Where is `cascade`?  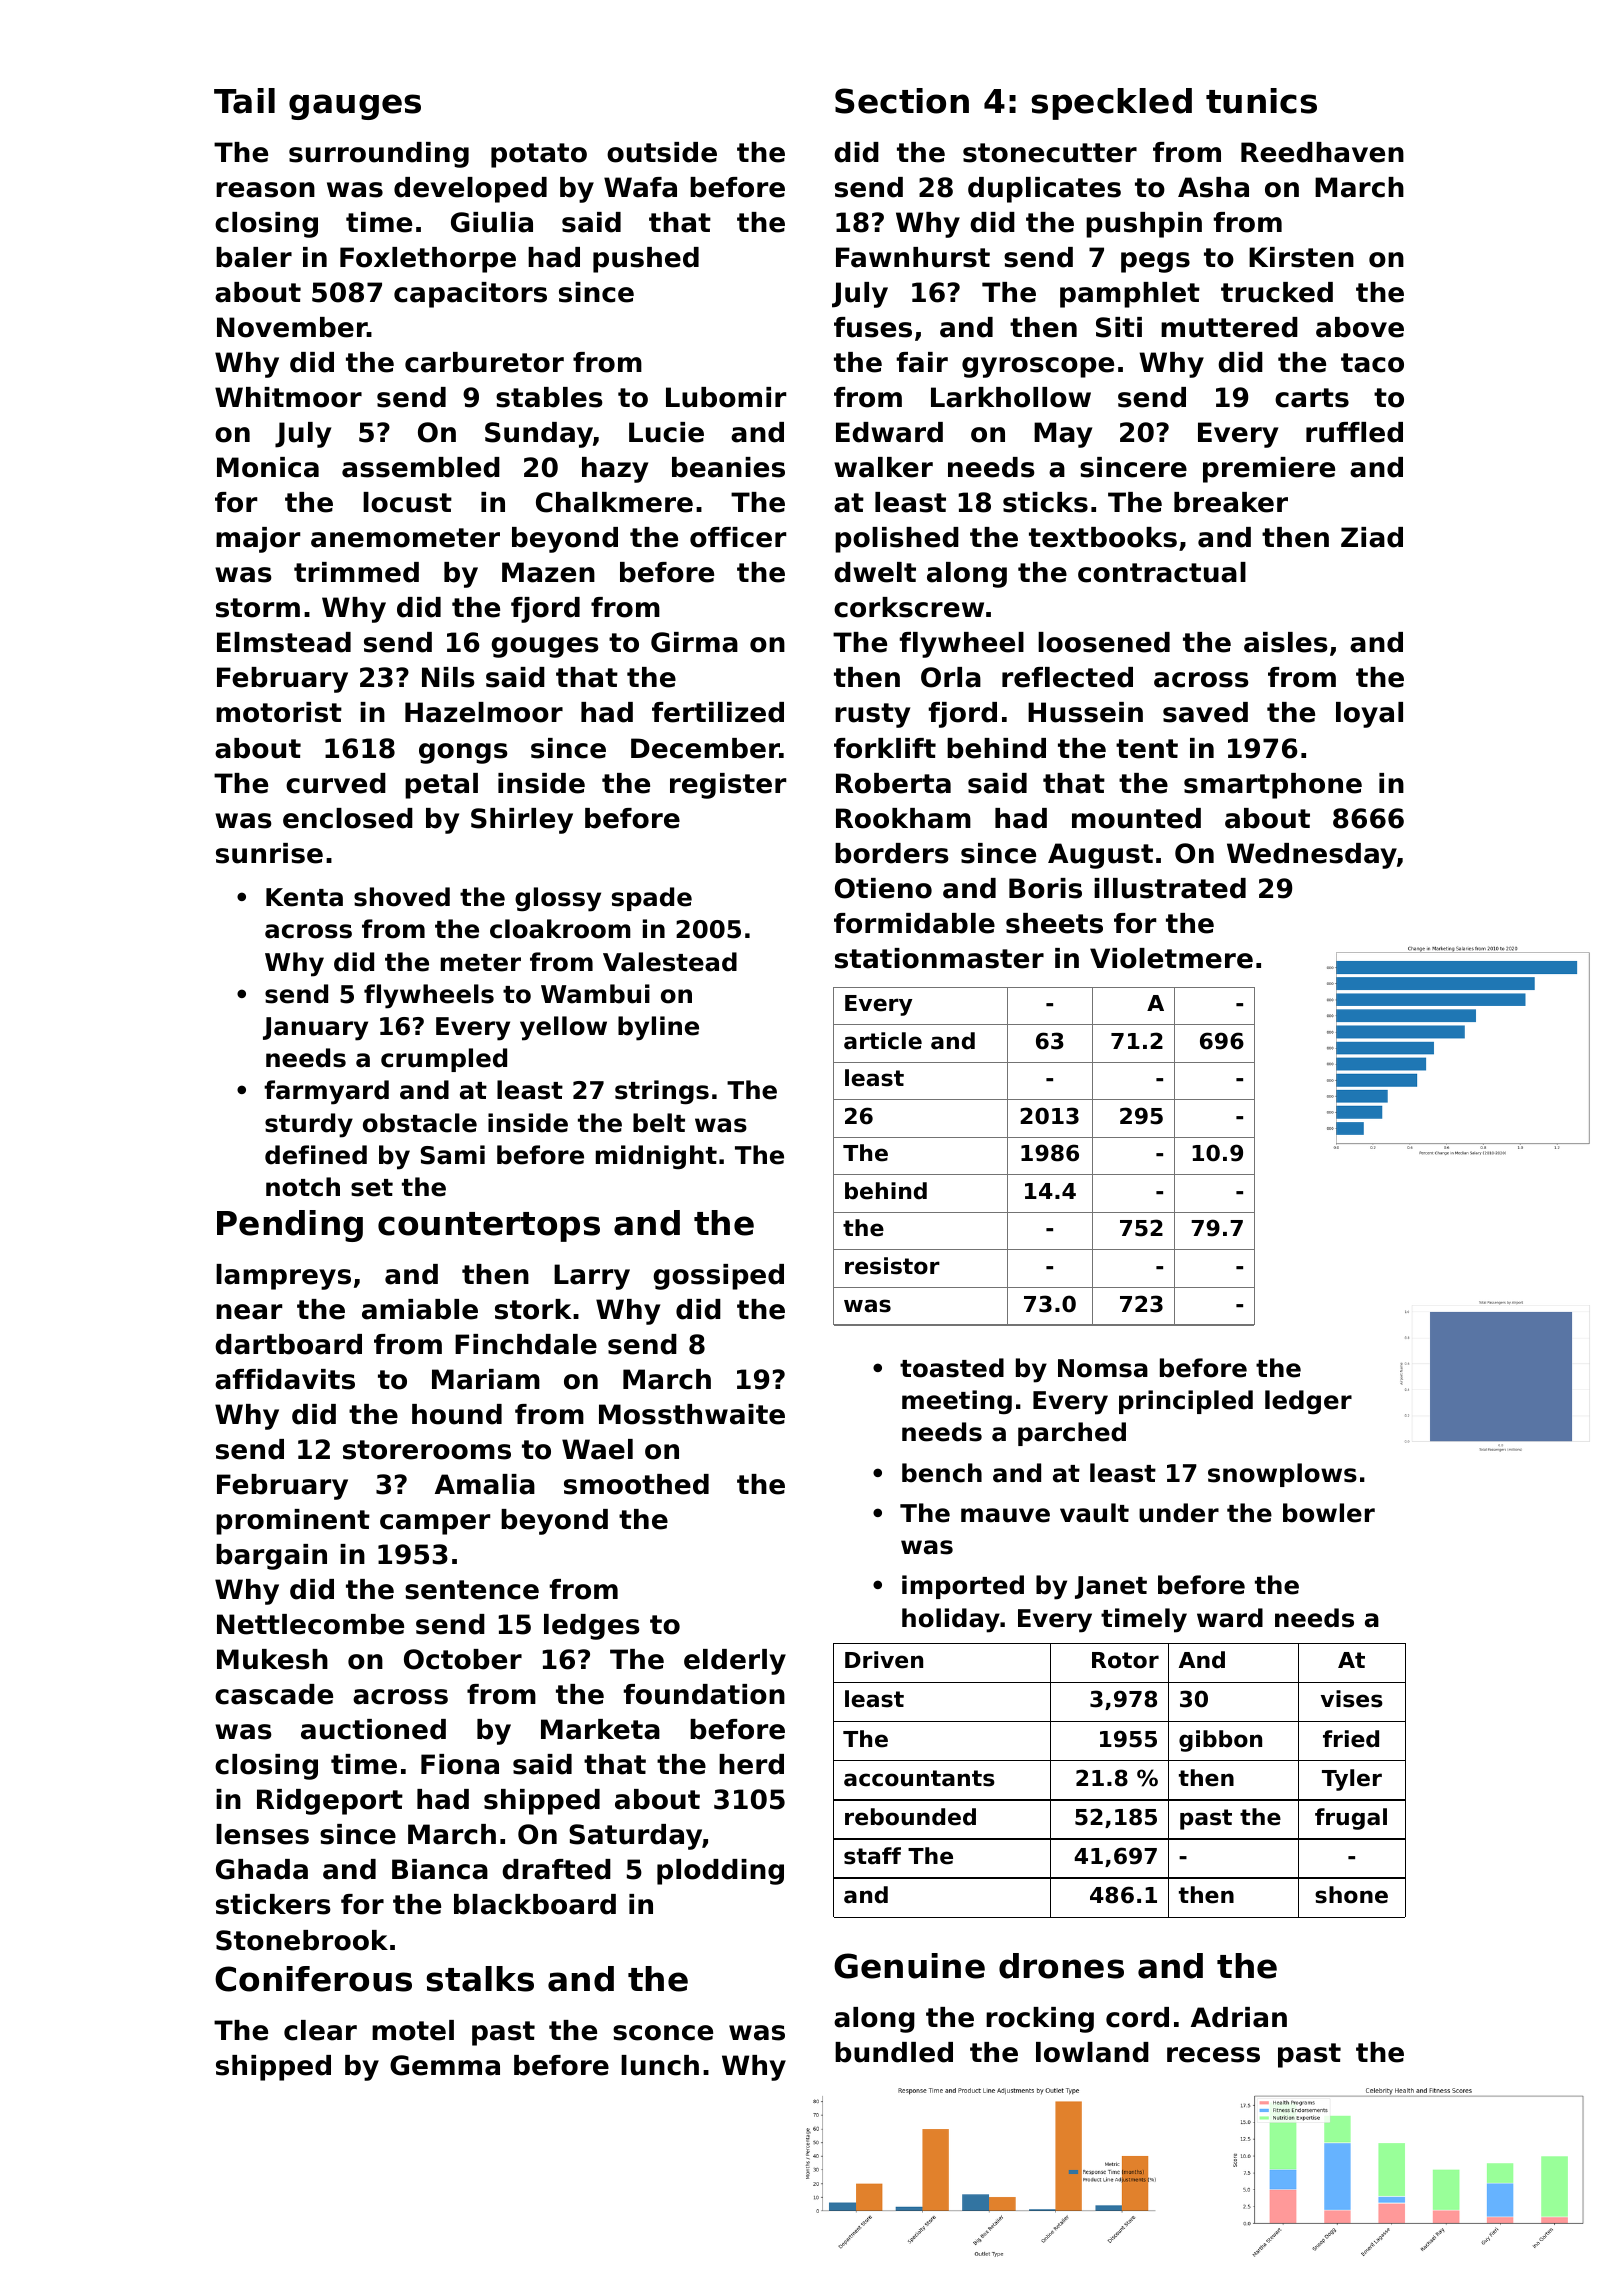
cascade is located at coordinates (274, 1694).
